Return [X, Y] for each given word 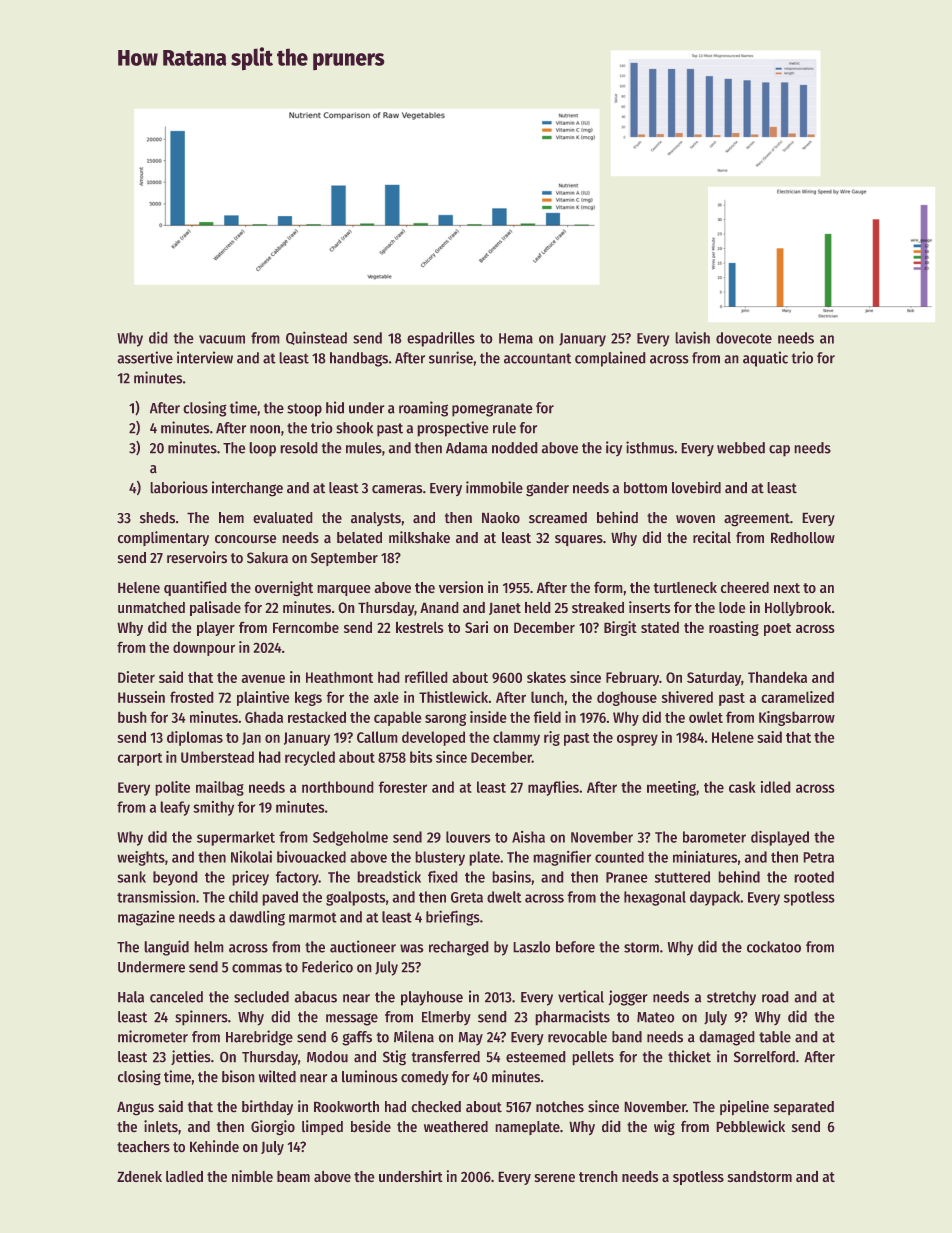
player [216, 629]
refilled [426, 677]
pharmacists [572, 1018]
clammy [516, 738]
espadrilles [441, 339]
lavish [692, 337]
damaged [727, 1038]
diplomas [195, 738]
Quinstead [316, 338]
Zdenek [139, 1176]
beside [371, 1126]
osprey [637, 740]
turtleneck [685, 588]
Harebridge [259, 1038]
